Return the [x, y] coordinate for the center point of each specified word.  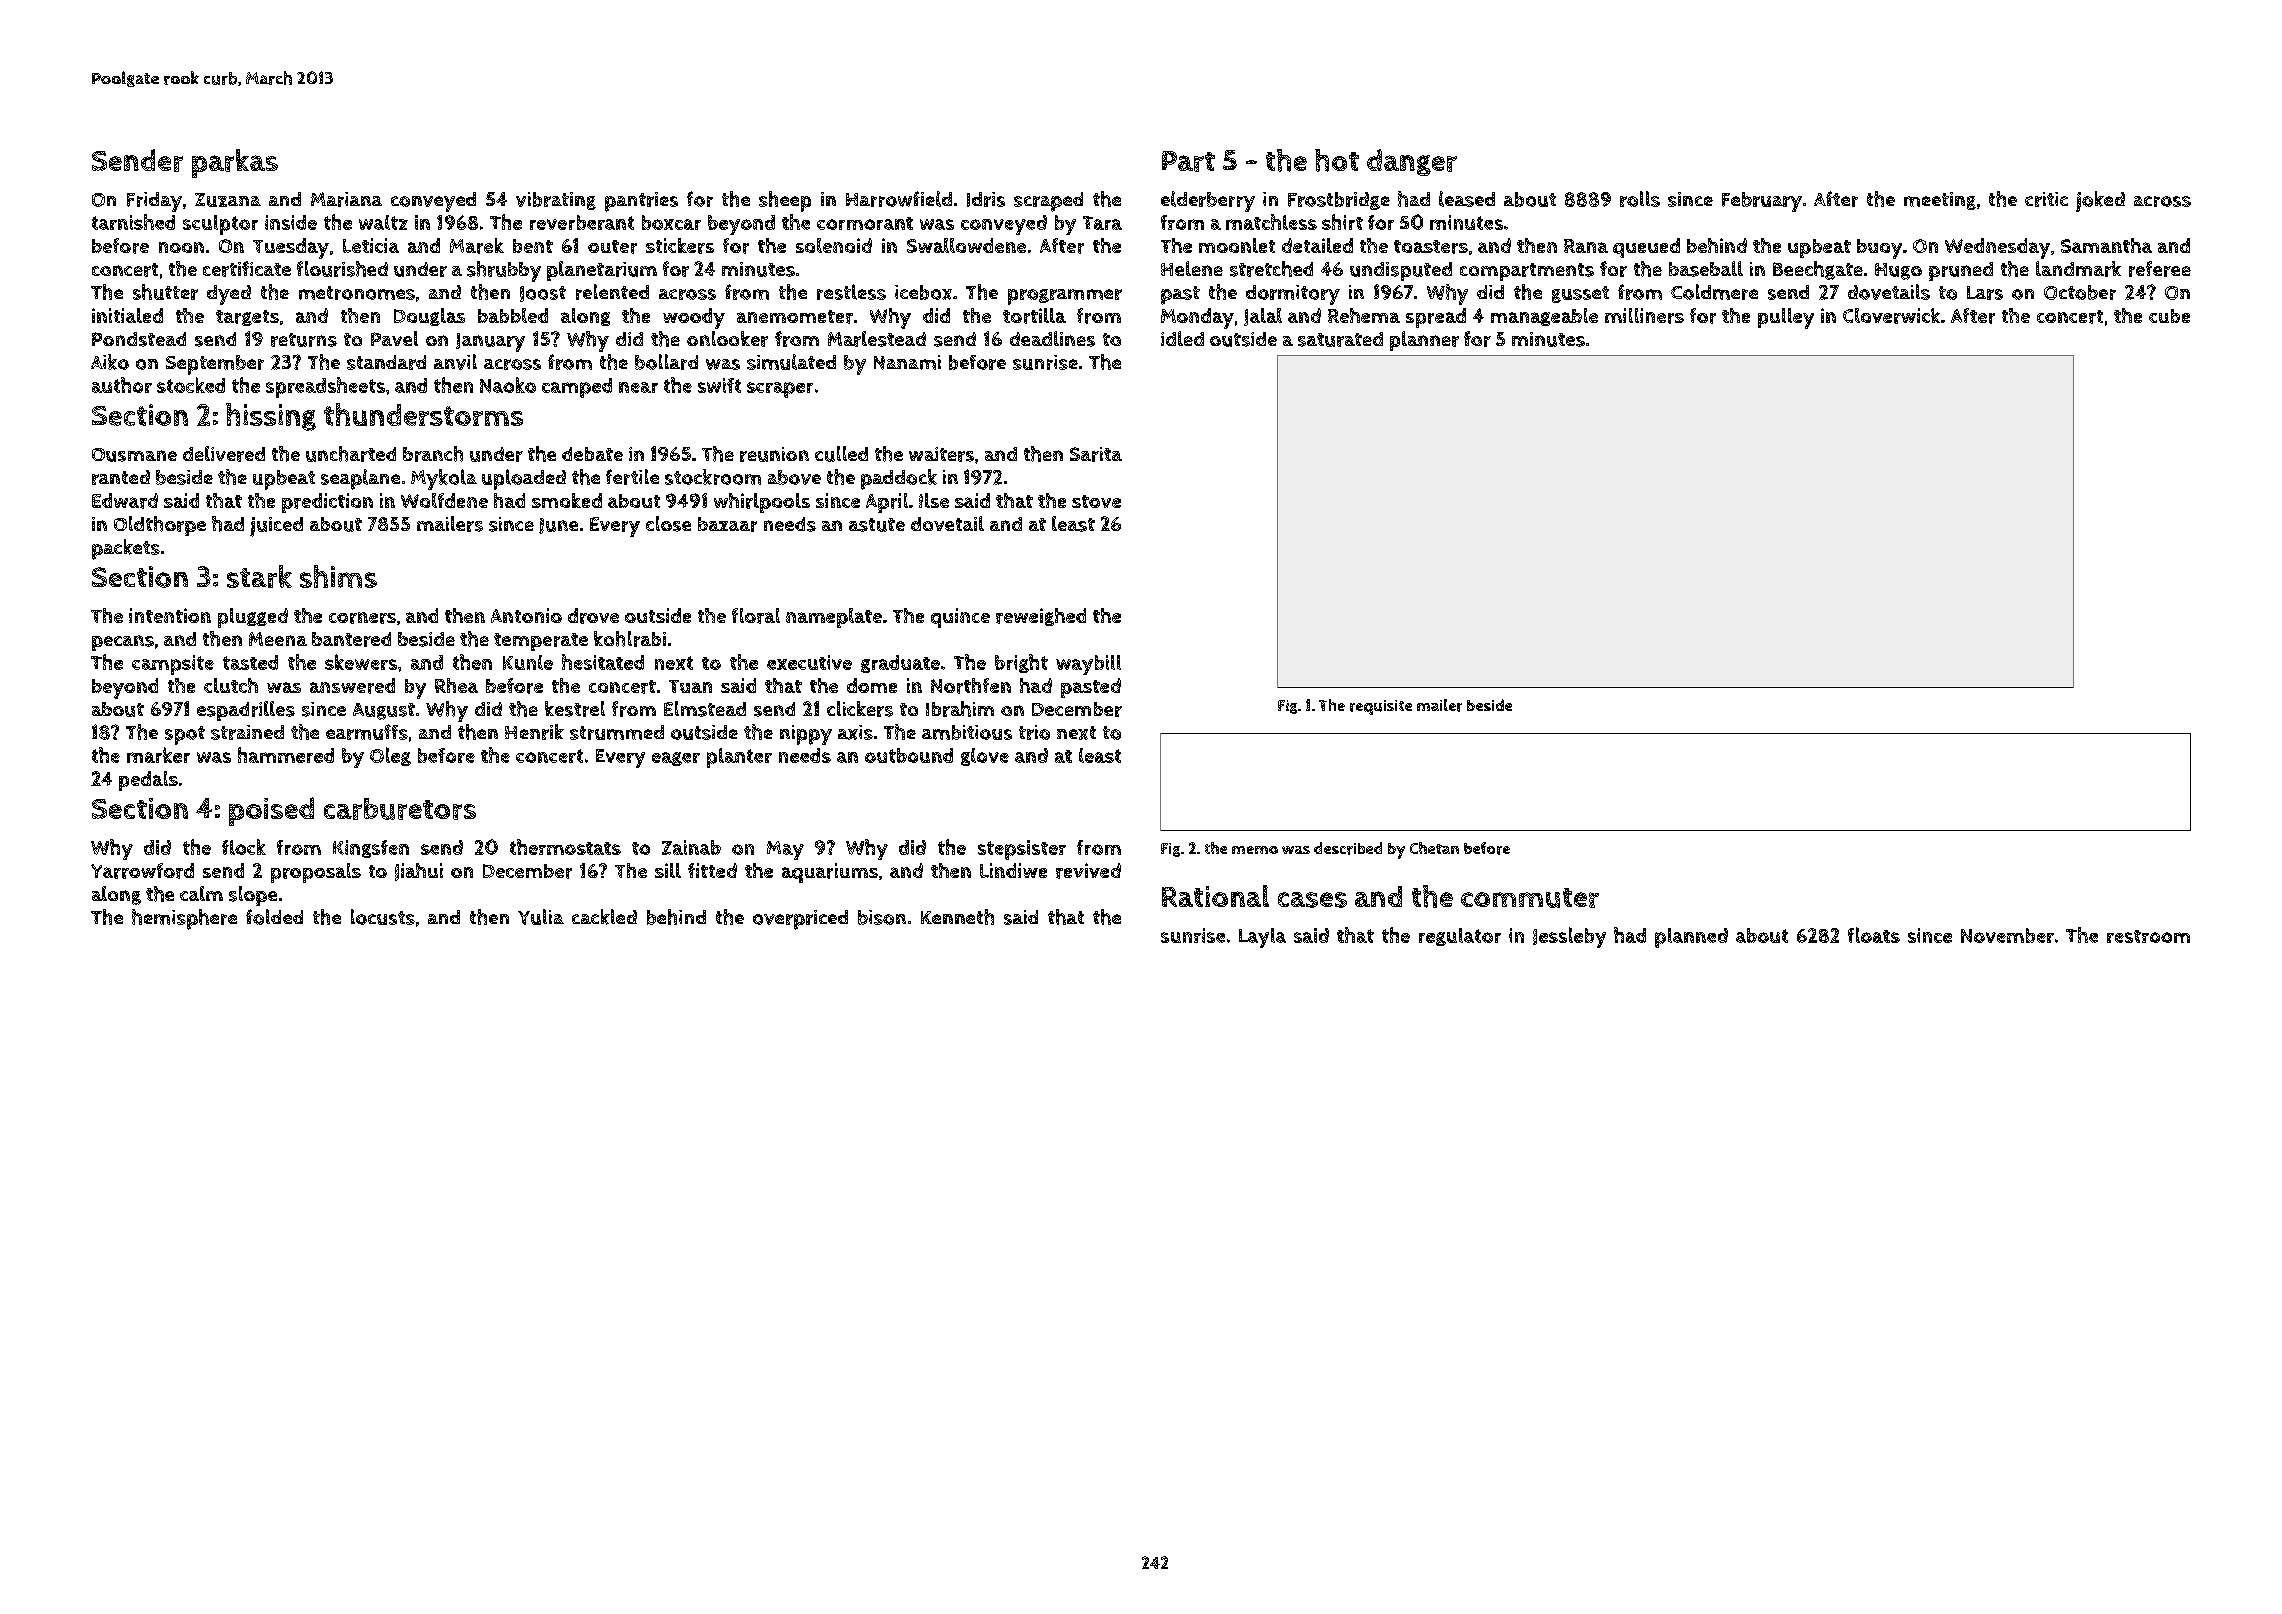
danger [1412, 162]
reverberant [582, 222]
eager [676, 759]
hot [1337, 160]
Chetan [1434, 848]
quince [960, 618]
